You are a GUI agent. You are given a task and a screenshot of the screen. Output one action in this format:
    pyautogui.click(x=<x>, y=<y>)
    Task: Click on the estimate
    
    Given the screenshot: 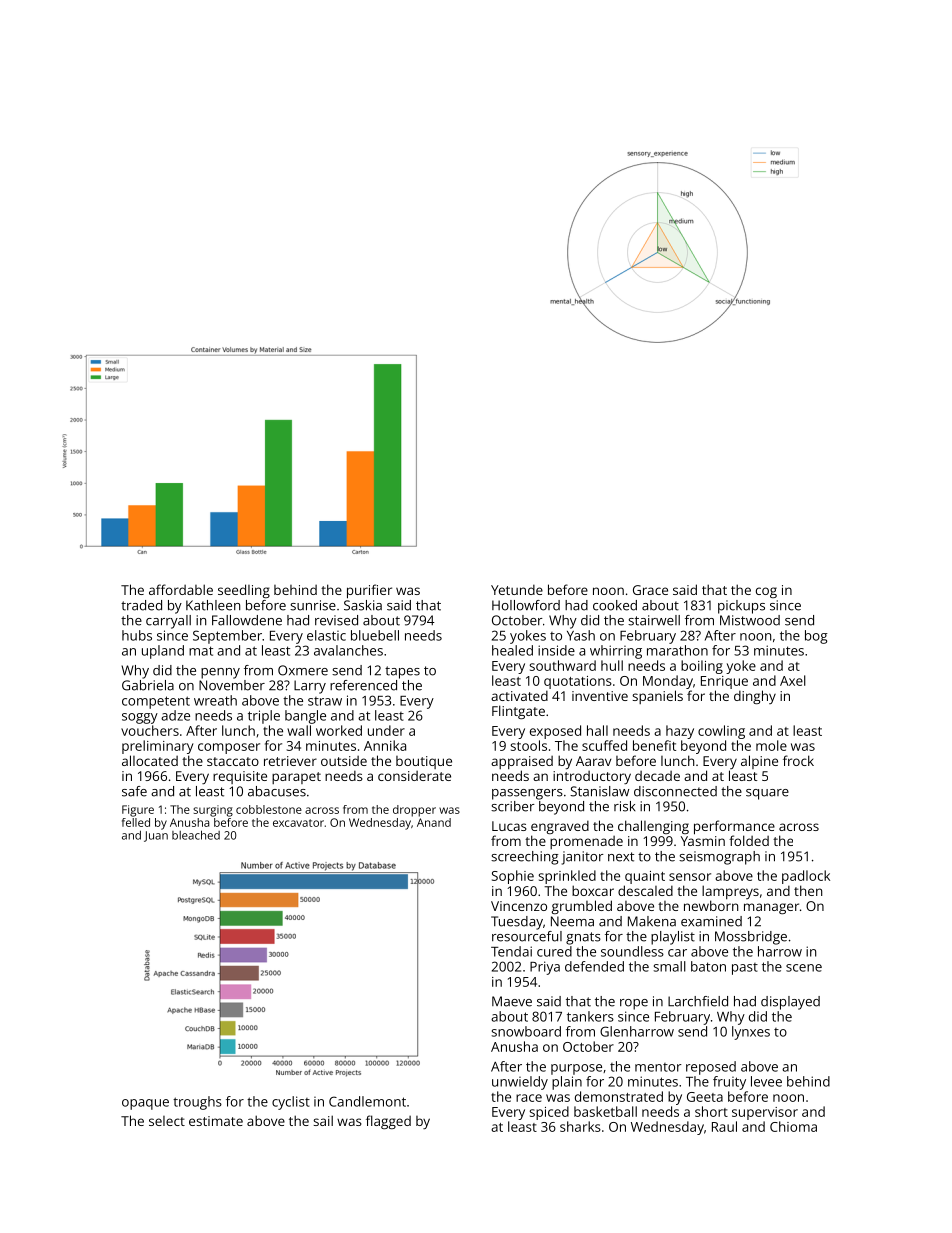 What is the action you would take?
    pyautogui.click(x=216, y=1121)
